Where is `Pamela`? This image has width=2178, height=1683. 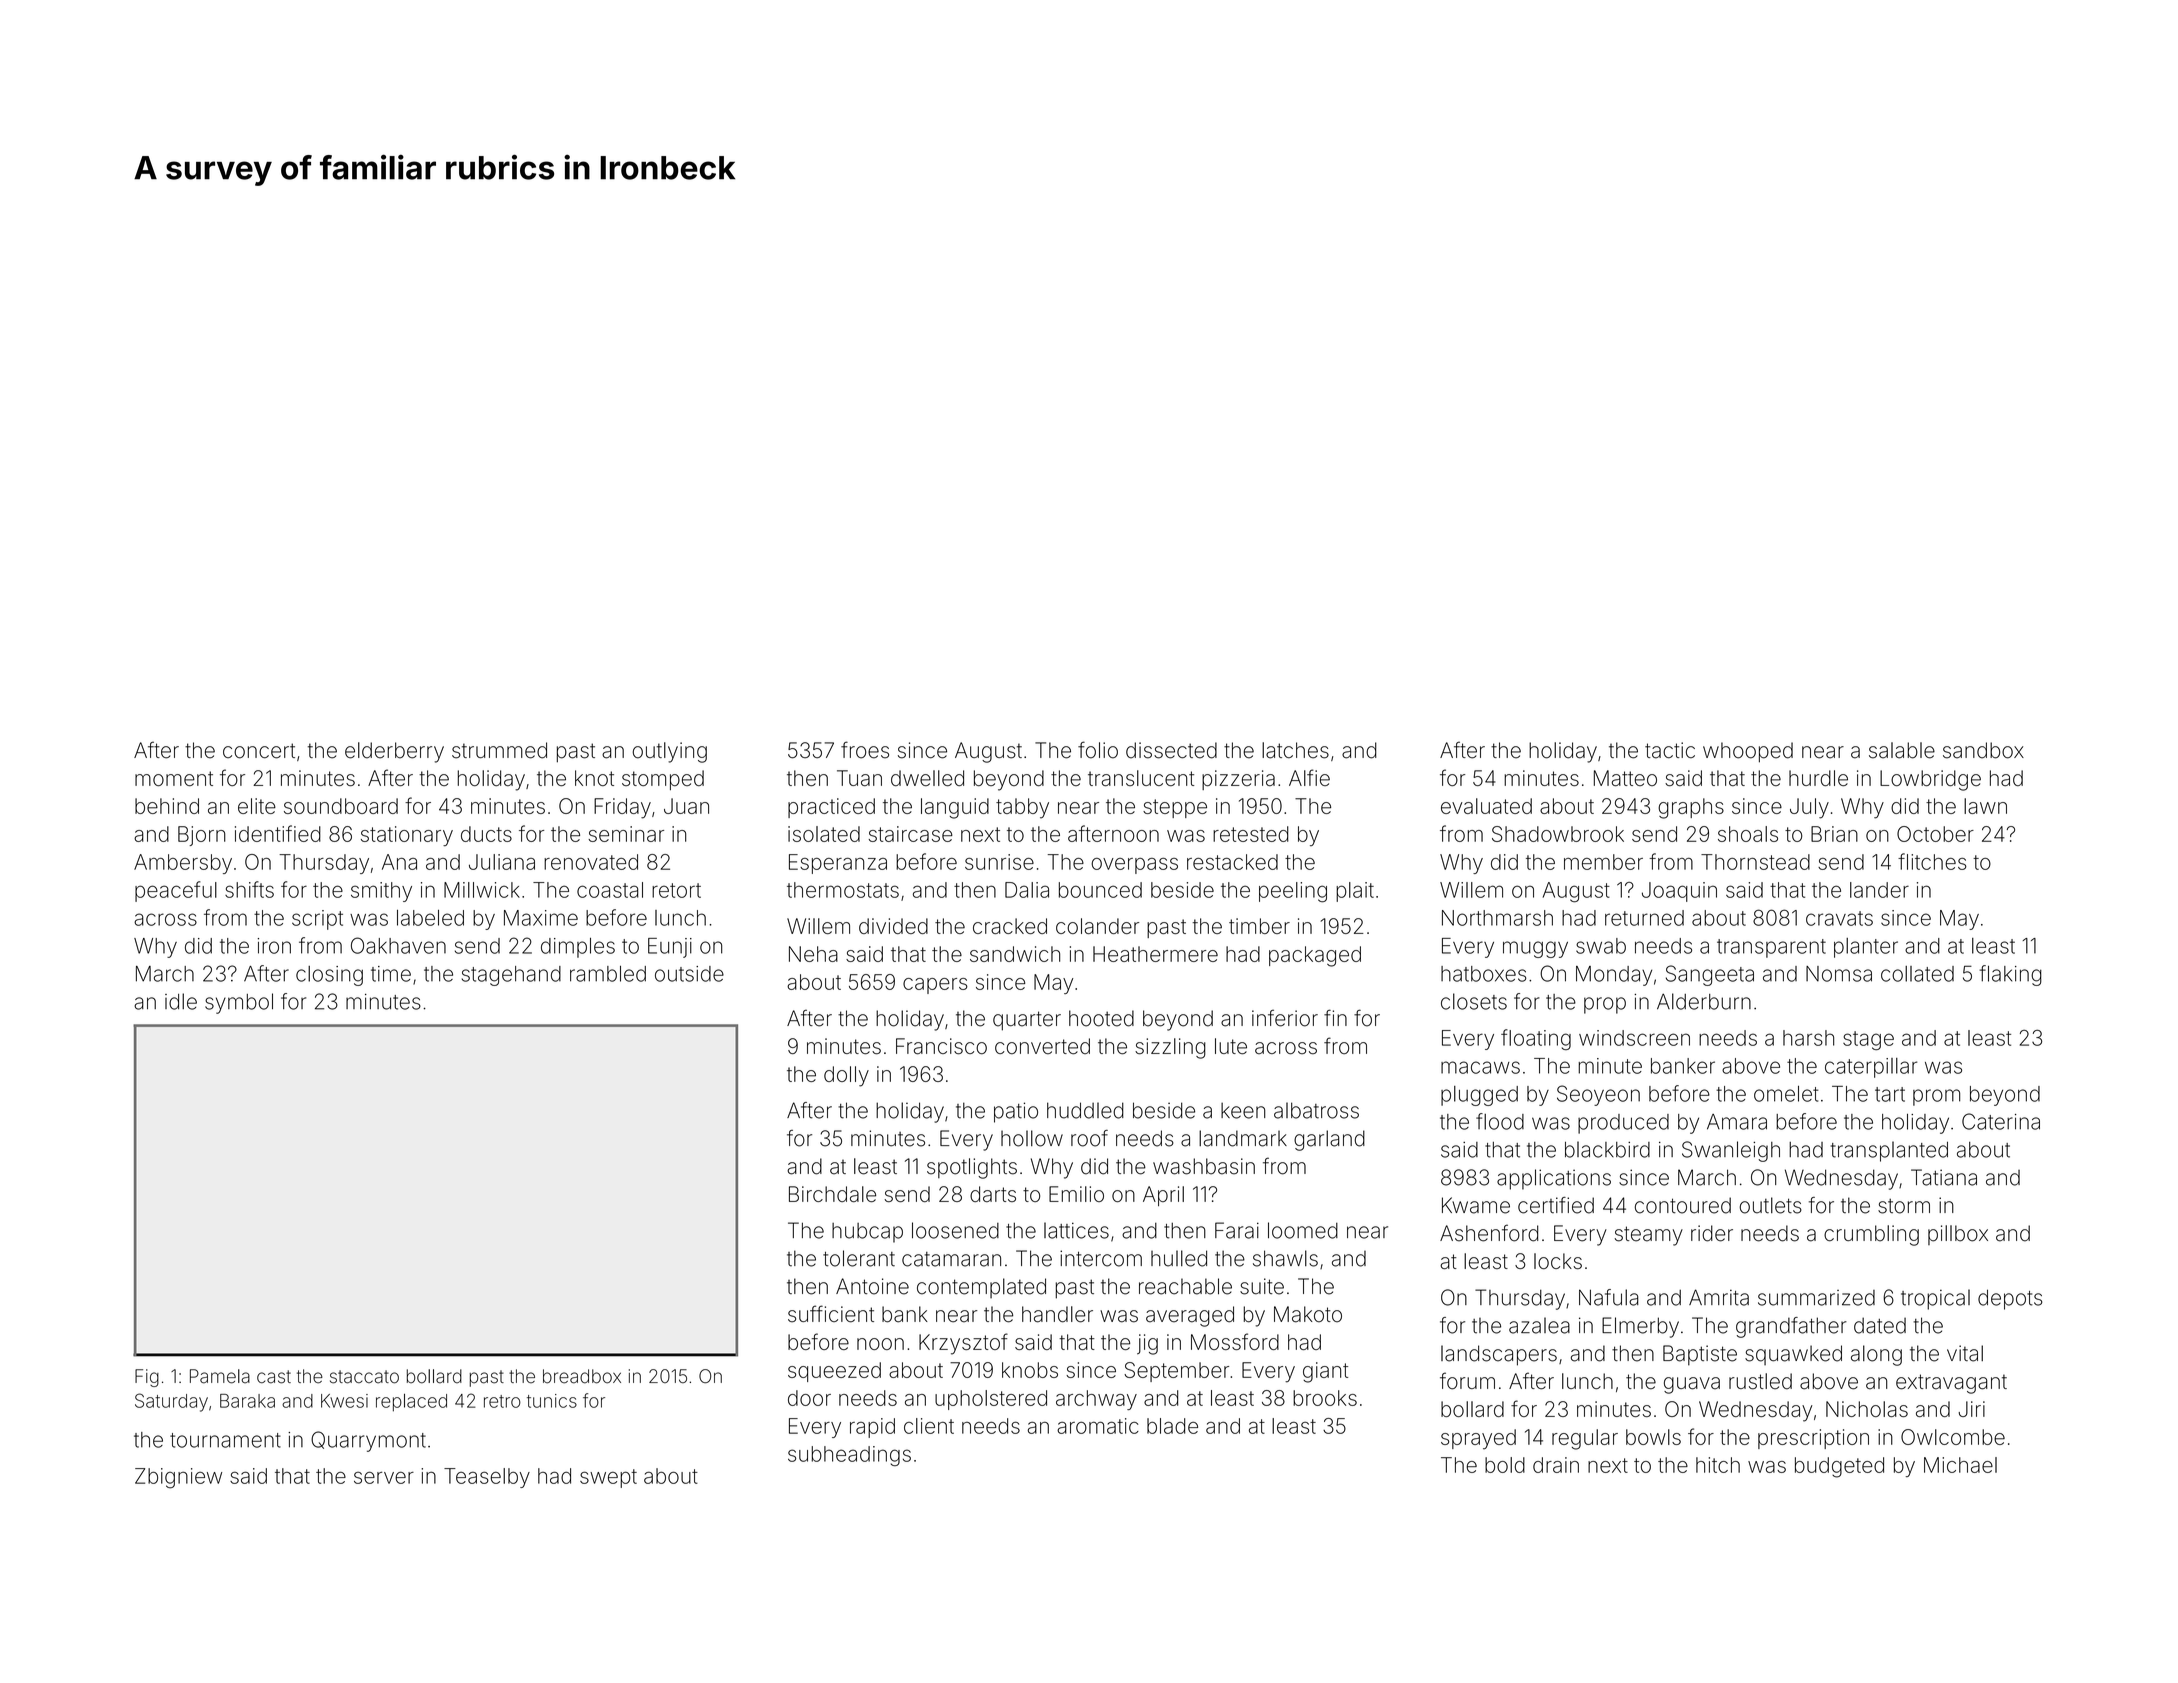
Pamela is located at coordinates (220, 1376).
